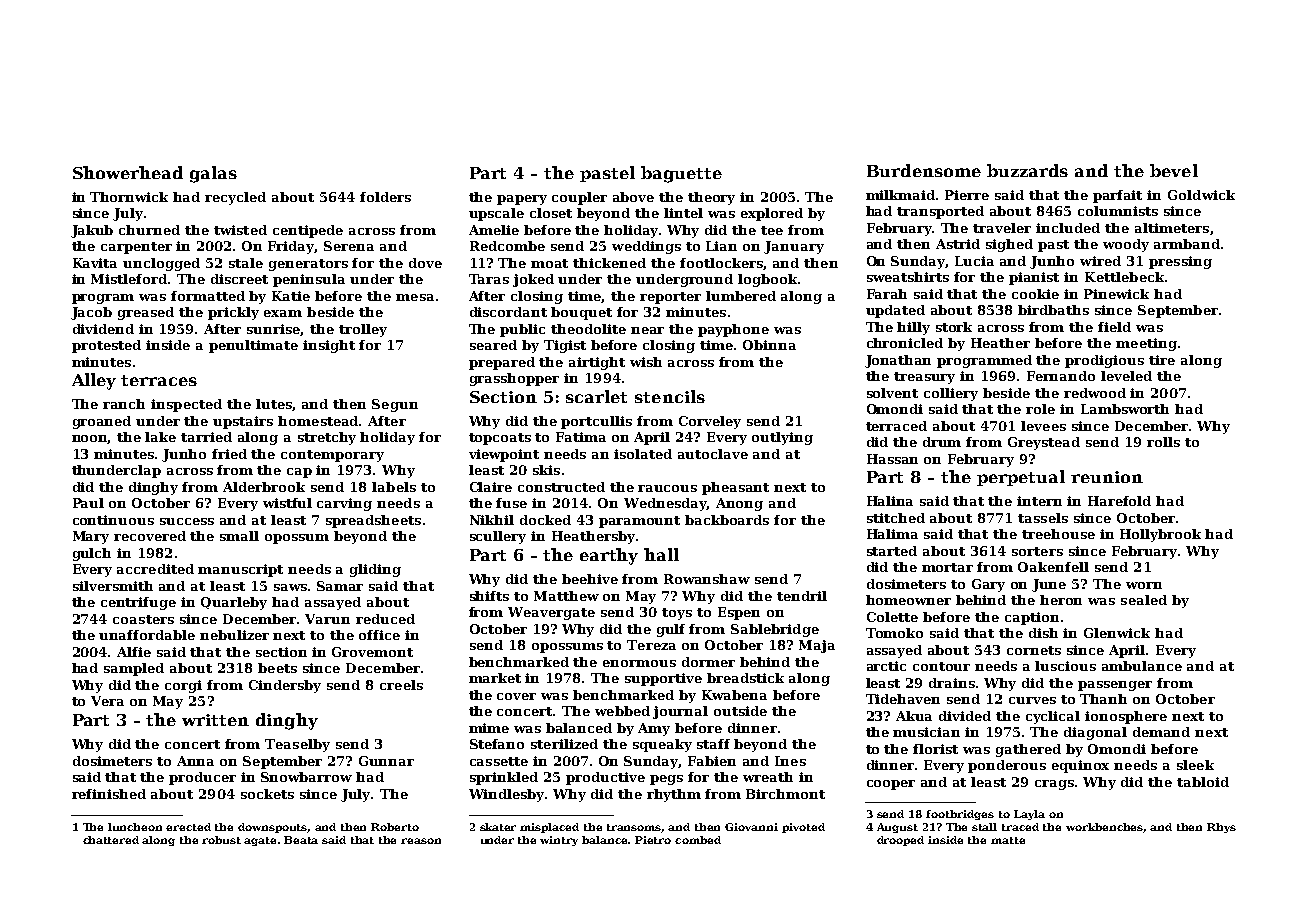 The image size is (1308, 924). I want to click on Serena, so click(349, 246).
